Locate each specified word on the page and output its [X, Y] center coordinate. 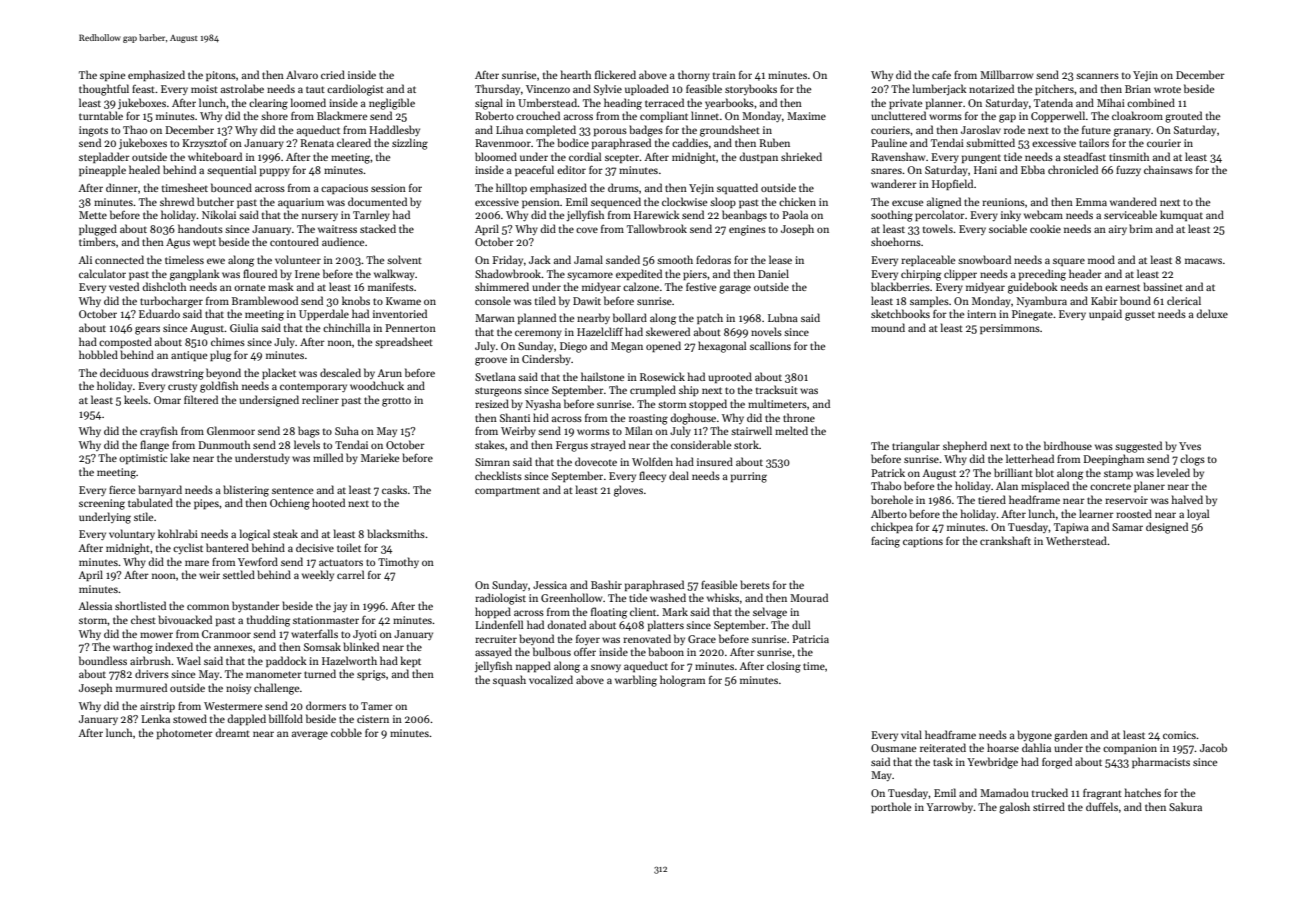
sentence [292, 490]
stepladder [104, 157]
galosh [1014, 808]
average [310, 735]
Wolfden [652, 461]
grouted [1183, 117]
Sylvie [608, 89]
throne [799, 417]
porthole [891, 807]
